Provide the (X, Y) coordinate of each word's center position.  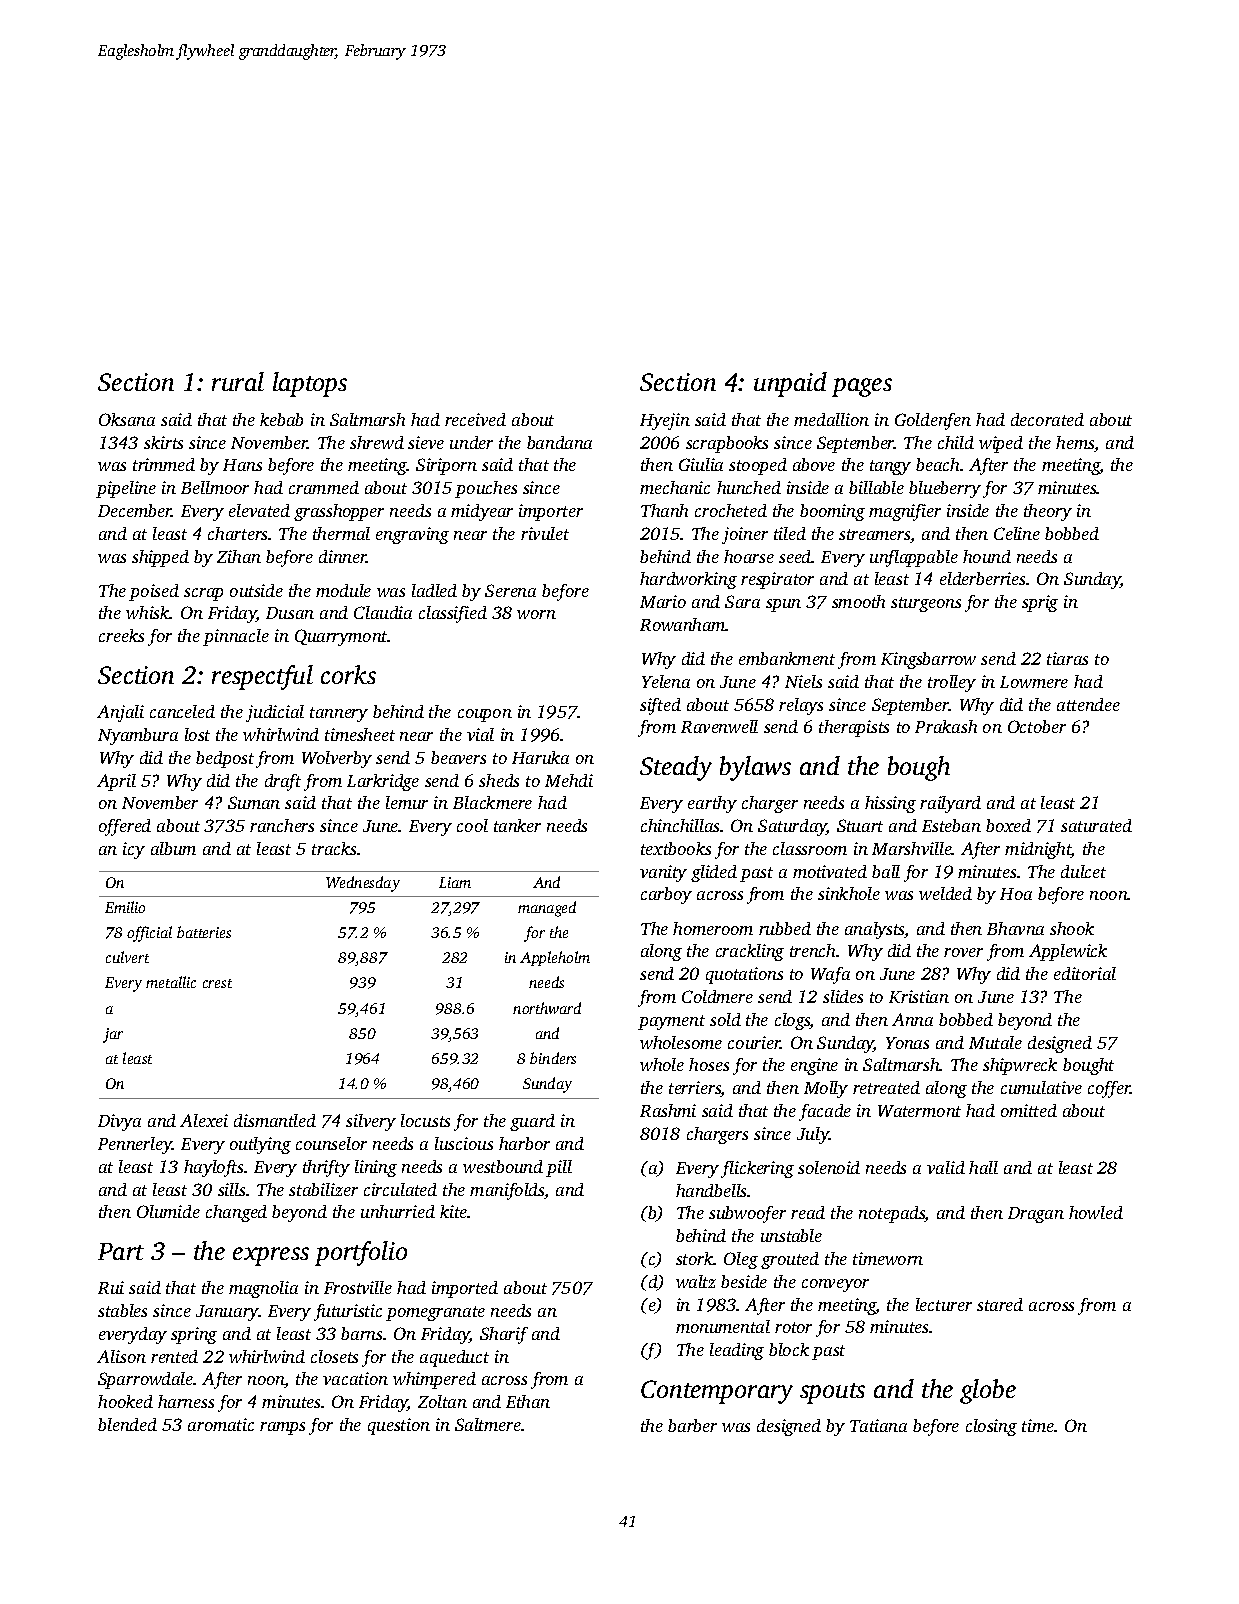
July (813, 1135)
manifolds (507, 1191)
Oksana (127, 419)
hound (987, 556)
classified (453, 614)
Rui (111, 1287)
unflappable (914, 558)
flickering (757, 1169)
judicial (275, 713)
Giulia (701, 464)
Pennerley (135, 1145)
